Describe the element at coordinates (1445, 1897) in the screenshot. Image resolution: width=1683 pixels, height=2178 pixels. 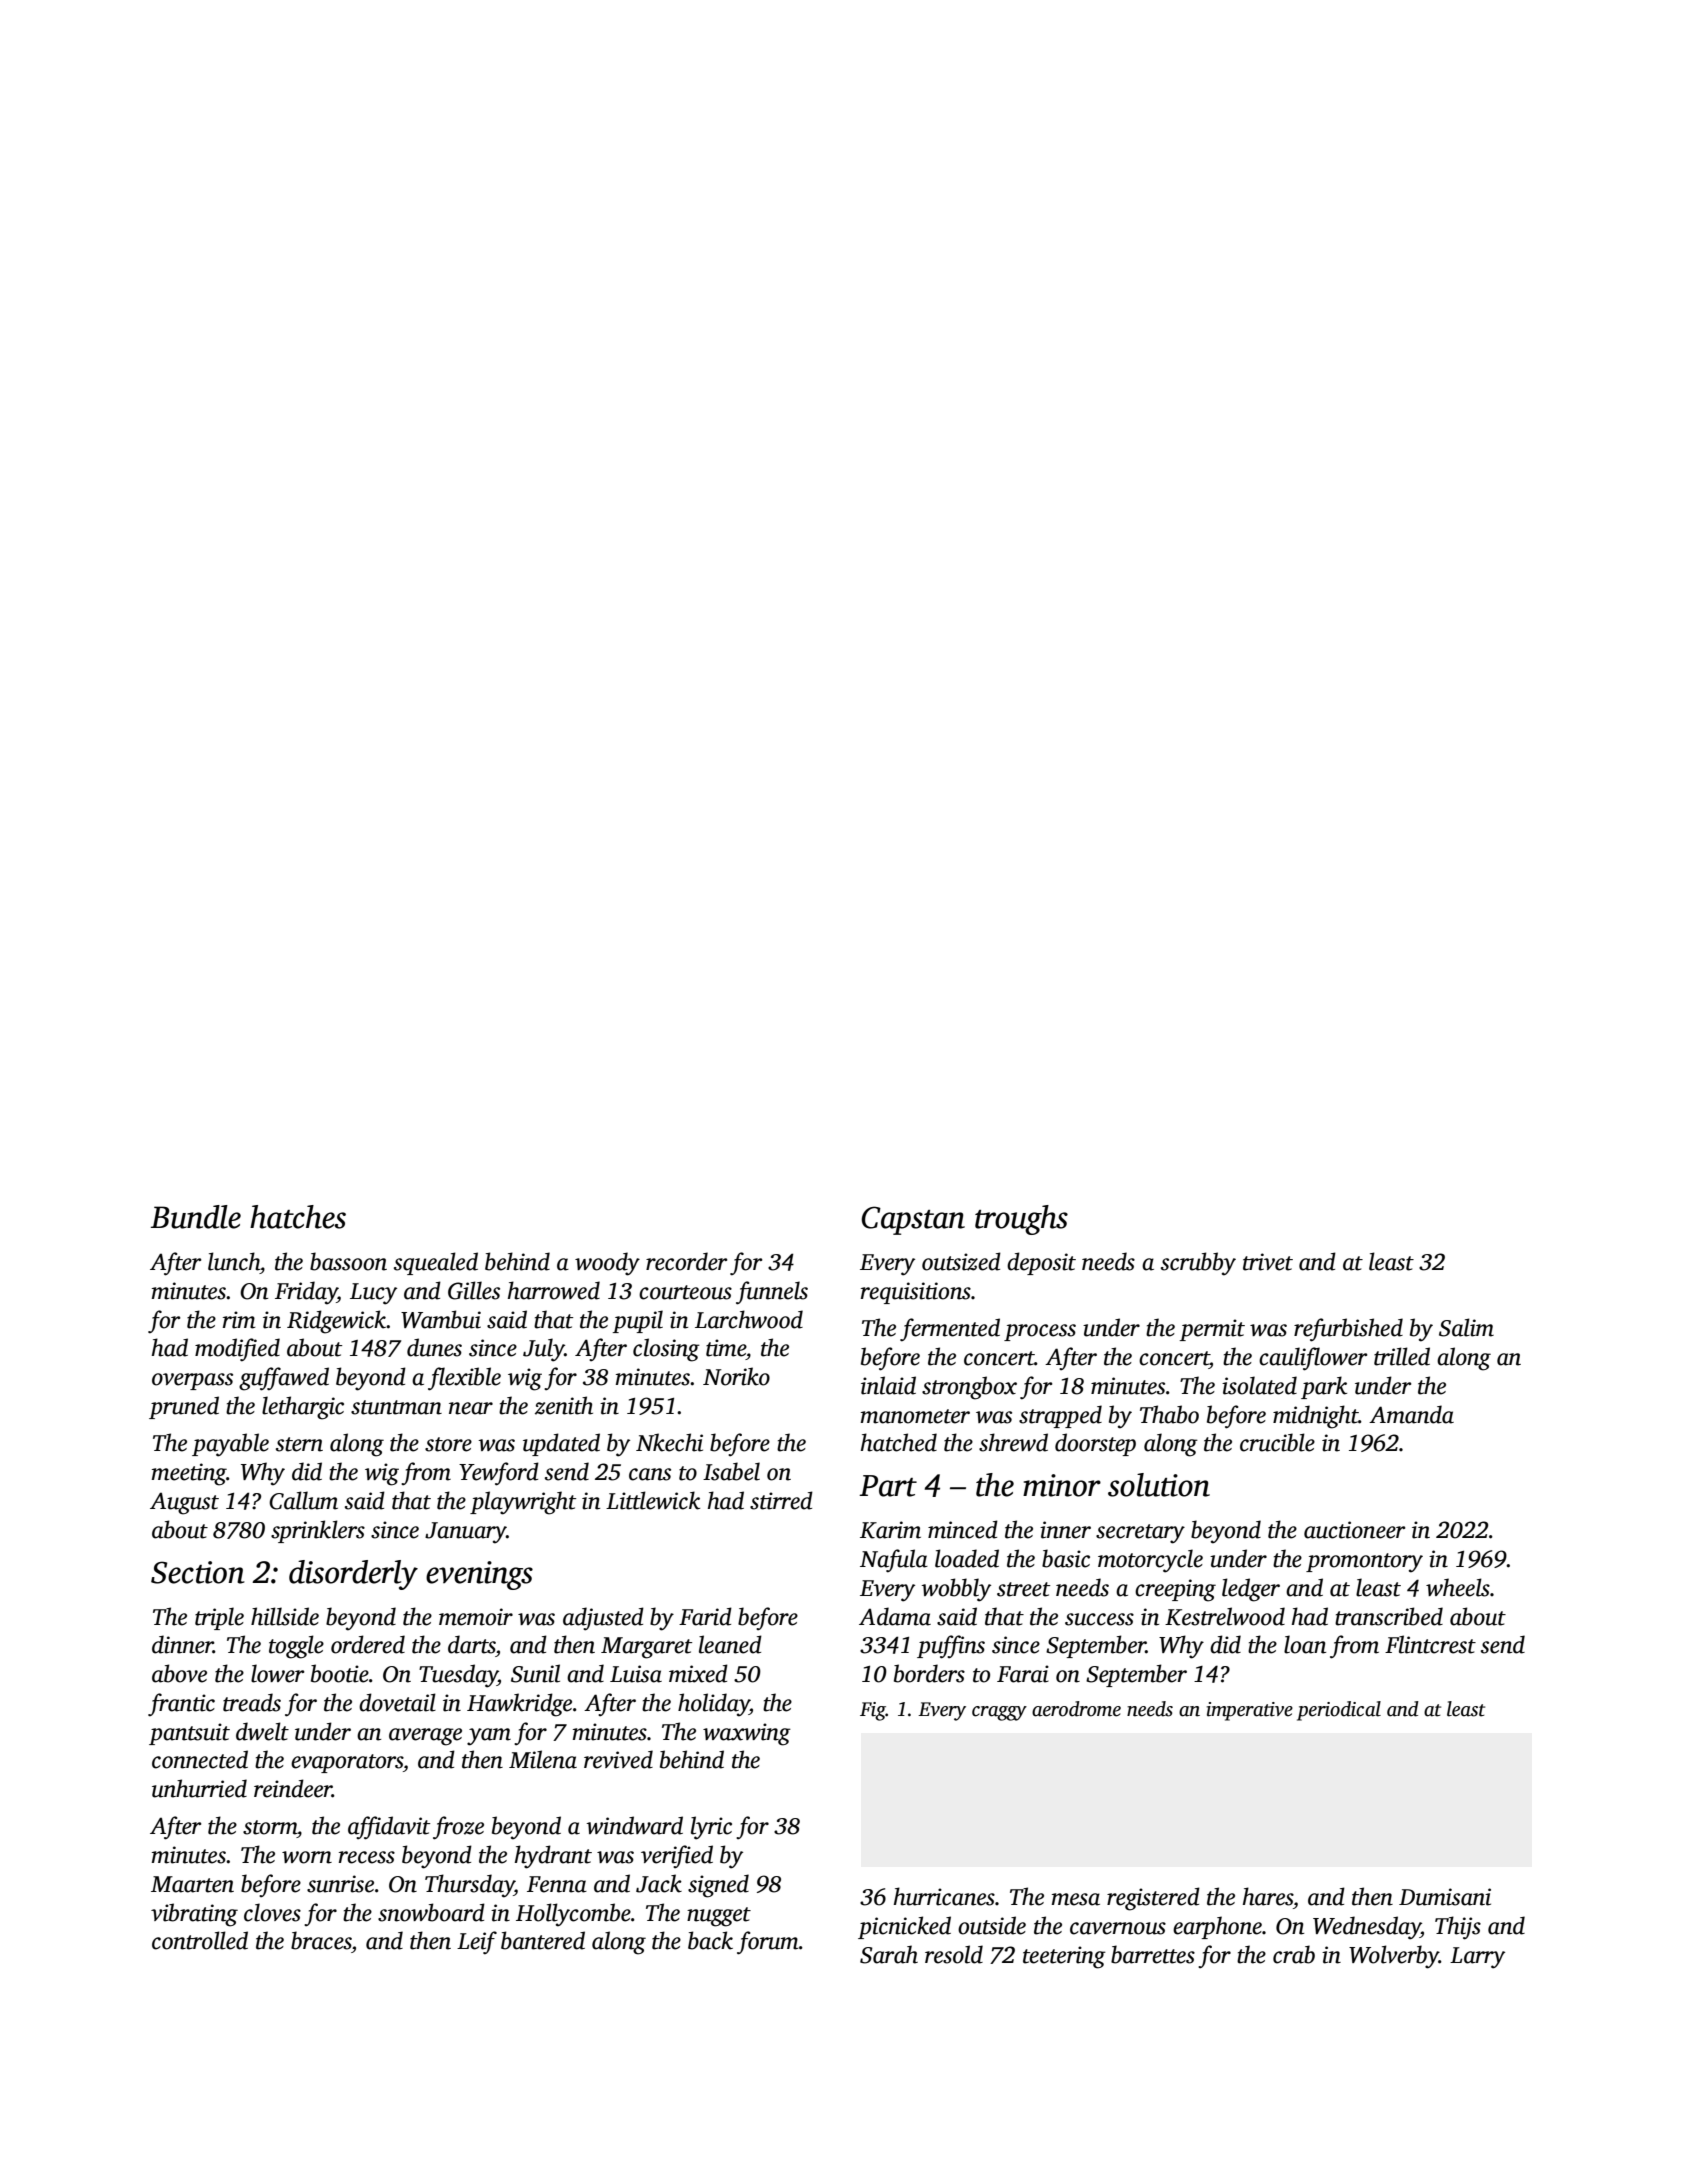
I see `Dumisani` at that location.
